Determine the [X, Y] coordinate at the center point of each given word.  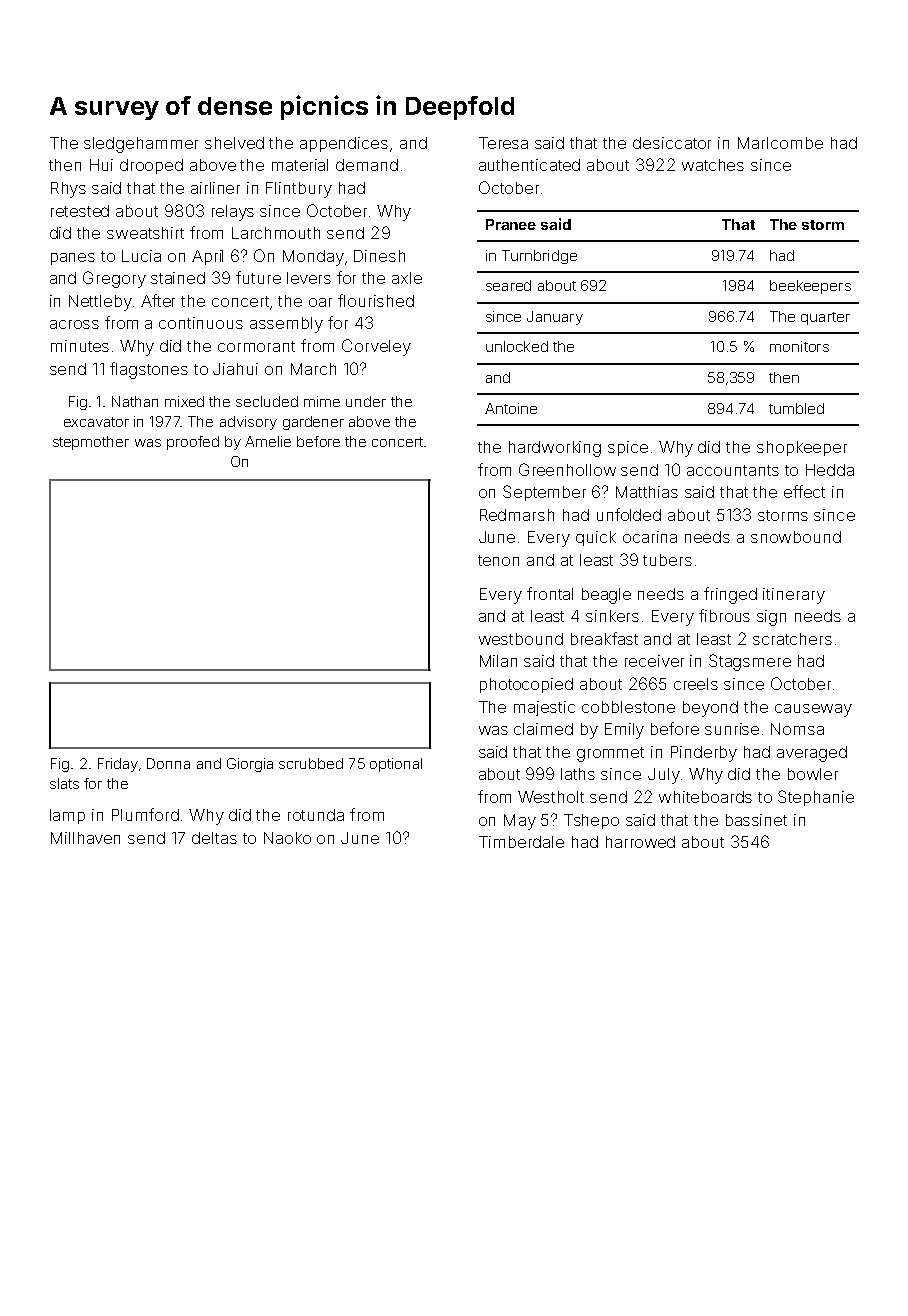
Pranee [511, 224]
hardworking [555, 449]
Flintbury [299, 190]
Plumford [145, 814]
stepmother [91, 443]
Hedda [830, 470]
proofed [193, 443]
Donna [168, 763]
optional [396, 765]
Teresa [503, 143]
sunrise [732, 729]
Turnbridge [539, 257]
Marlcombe [780, 143]
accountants [733, 470]
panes [73, 259]
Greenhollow [567, 469]
